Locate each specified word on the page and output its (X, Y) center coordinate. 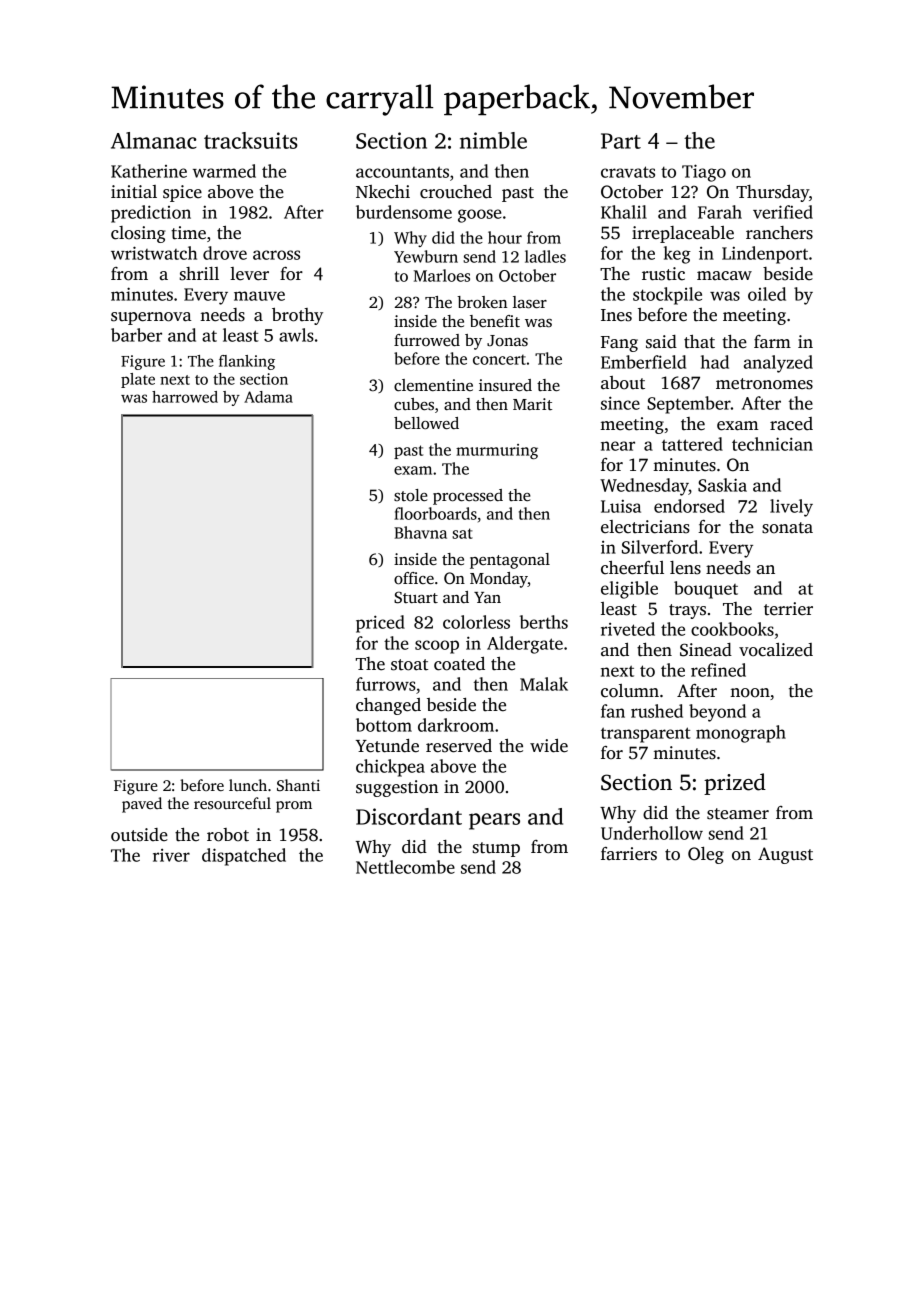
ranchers (779, 233)
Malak (544, 684)
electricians (645, 527)
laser (530, 302)
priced (380, 624)
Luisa (621, 506)
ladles (545, 256)
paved (142, 805)
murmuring (497, 451)
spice (182, 193)
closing (138, 234)
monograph (741, 734)
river (171, 855)
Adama (268, 397)
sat (462, 533)
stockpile (667, 296)
